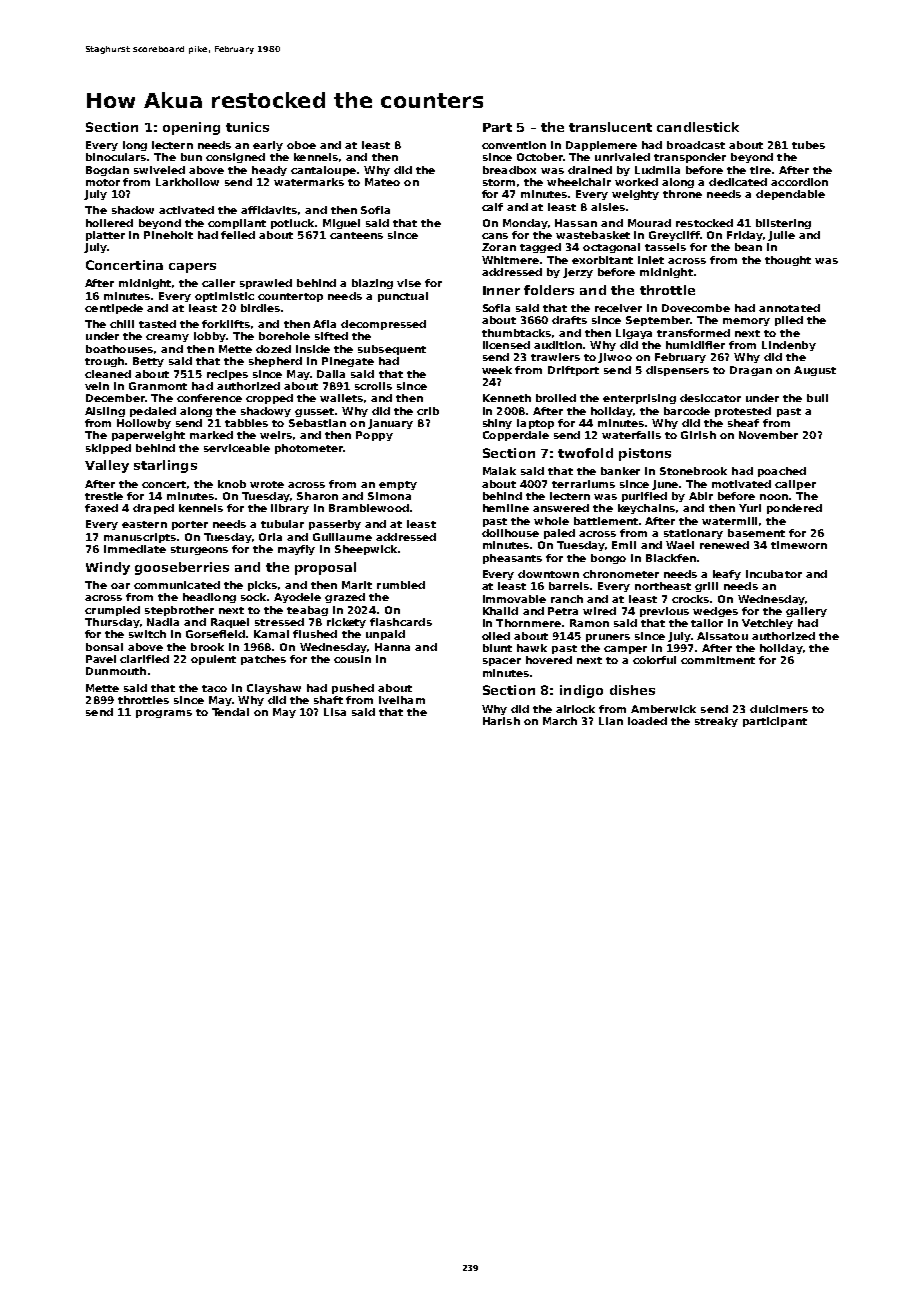  What do you see at coordinates (664, 612) in the screenshot?
I see `previous` at bounding box center [664, 612].
